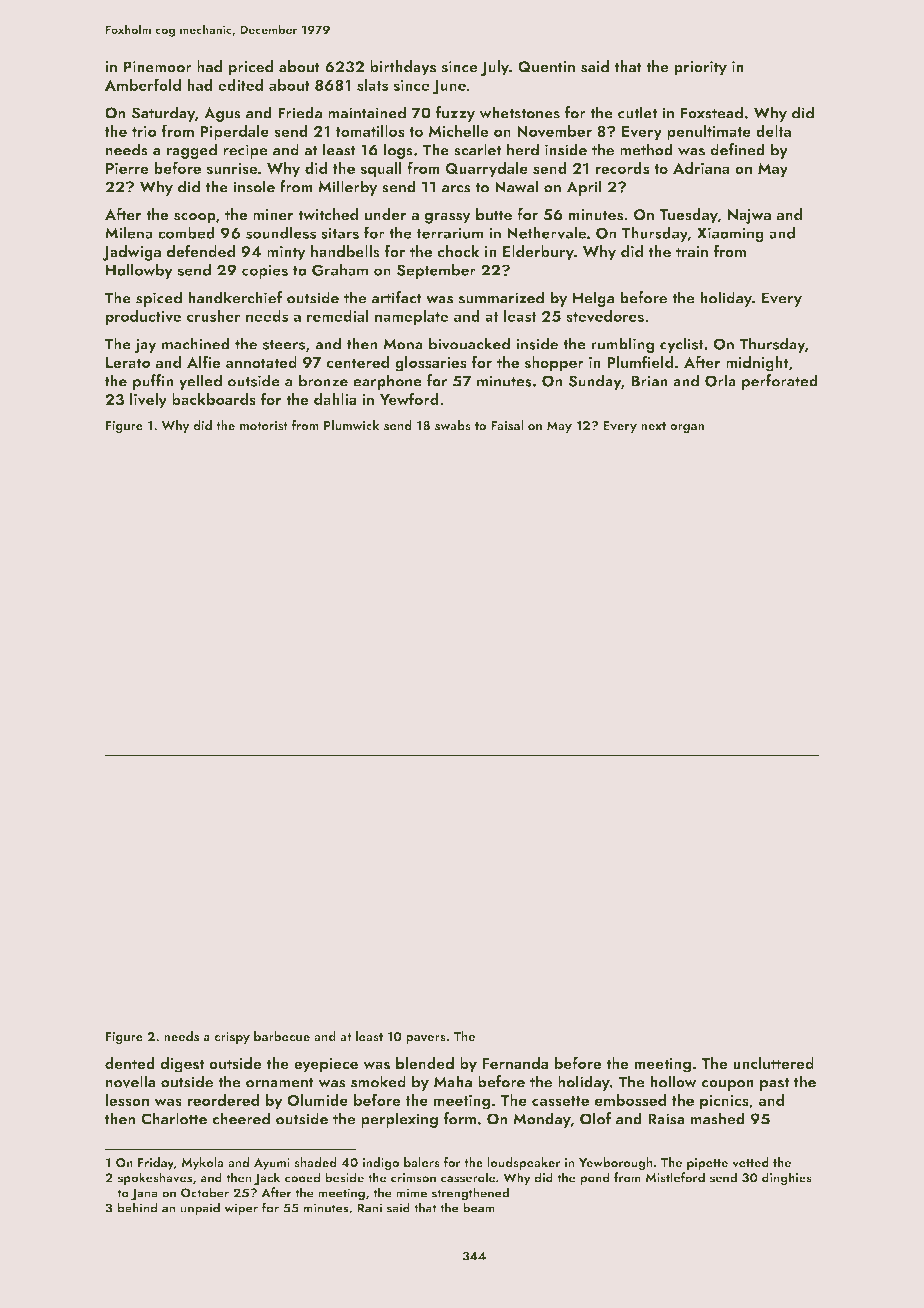  I want to click on puffin, so click(153, 382).
